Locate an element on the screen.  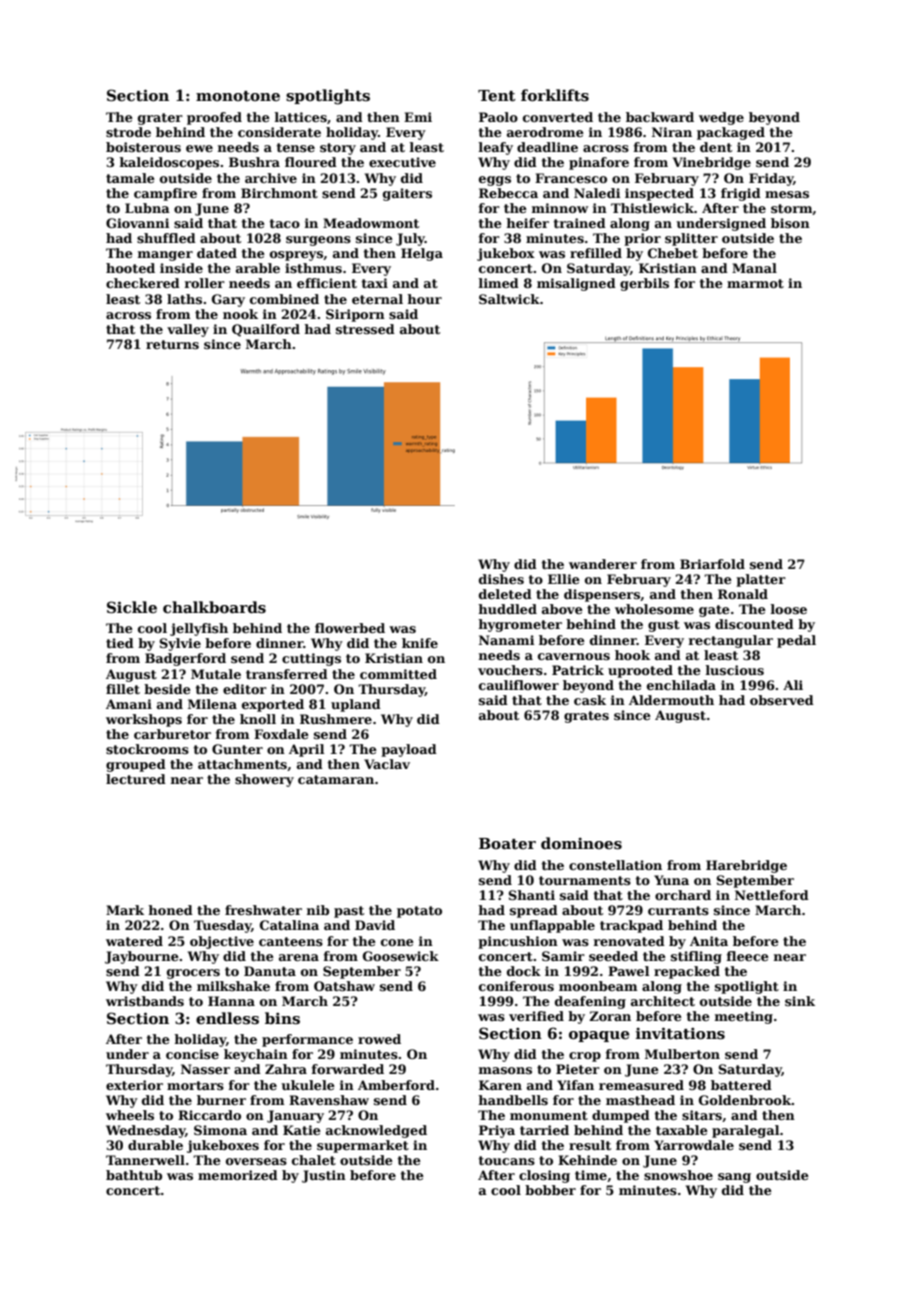
cone is located at coordinates (397, 942).
